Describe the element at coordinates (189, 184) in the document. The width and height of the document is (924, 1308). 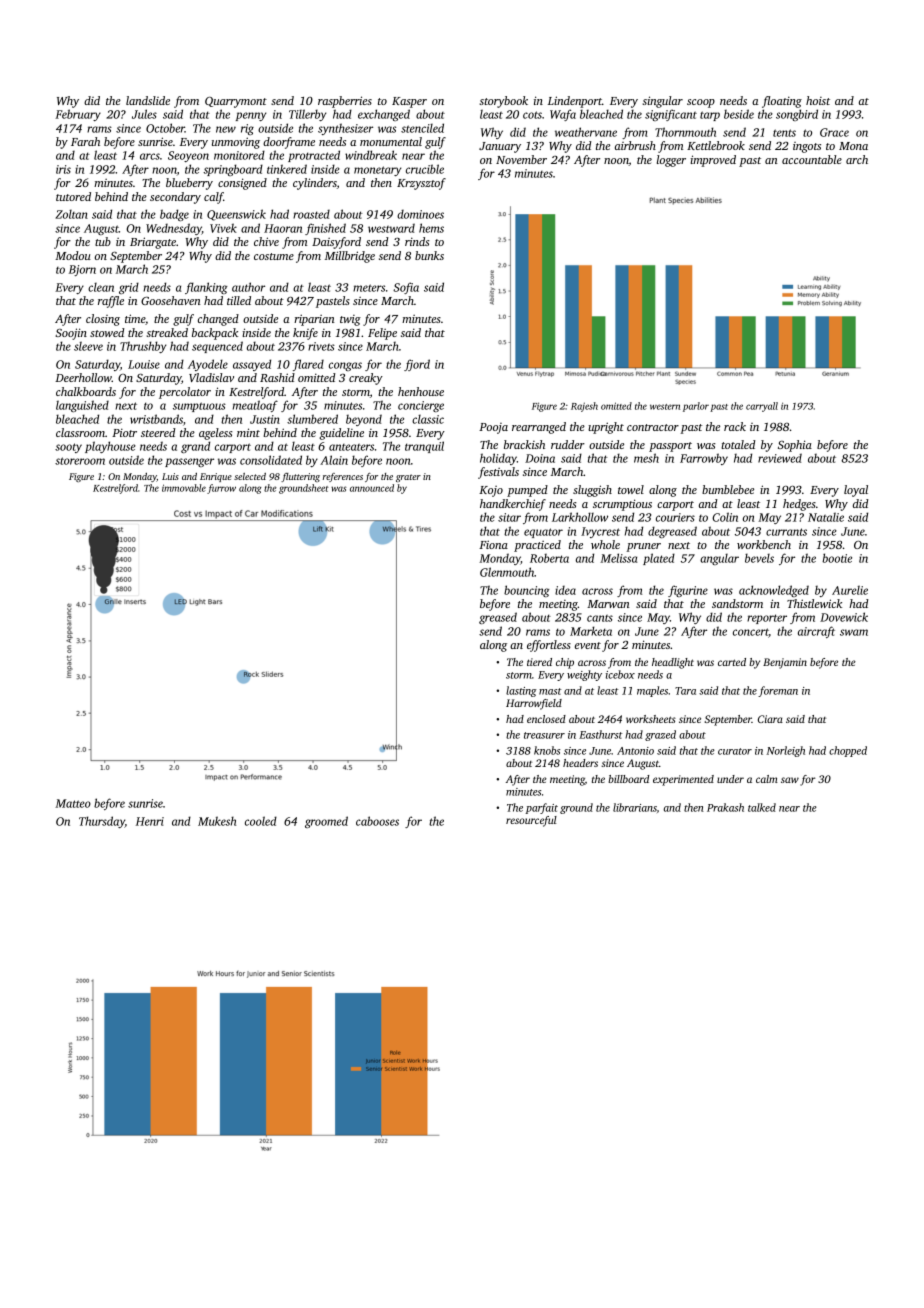
I see `blueberry` at that location.
